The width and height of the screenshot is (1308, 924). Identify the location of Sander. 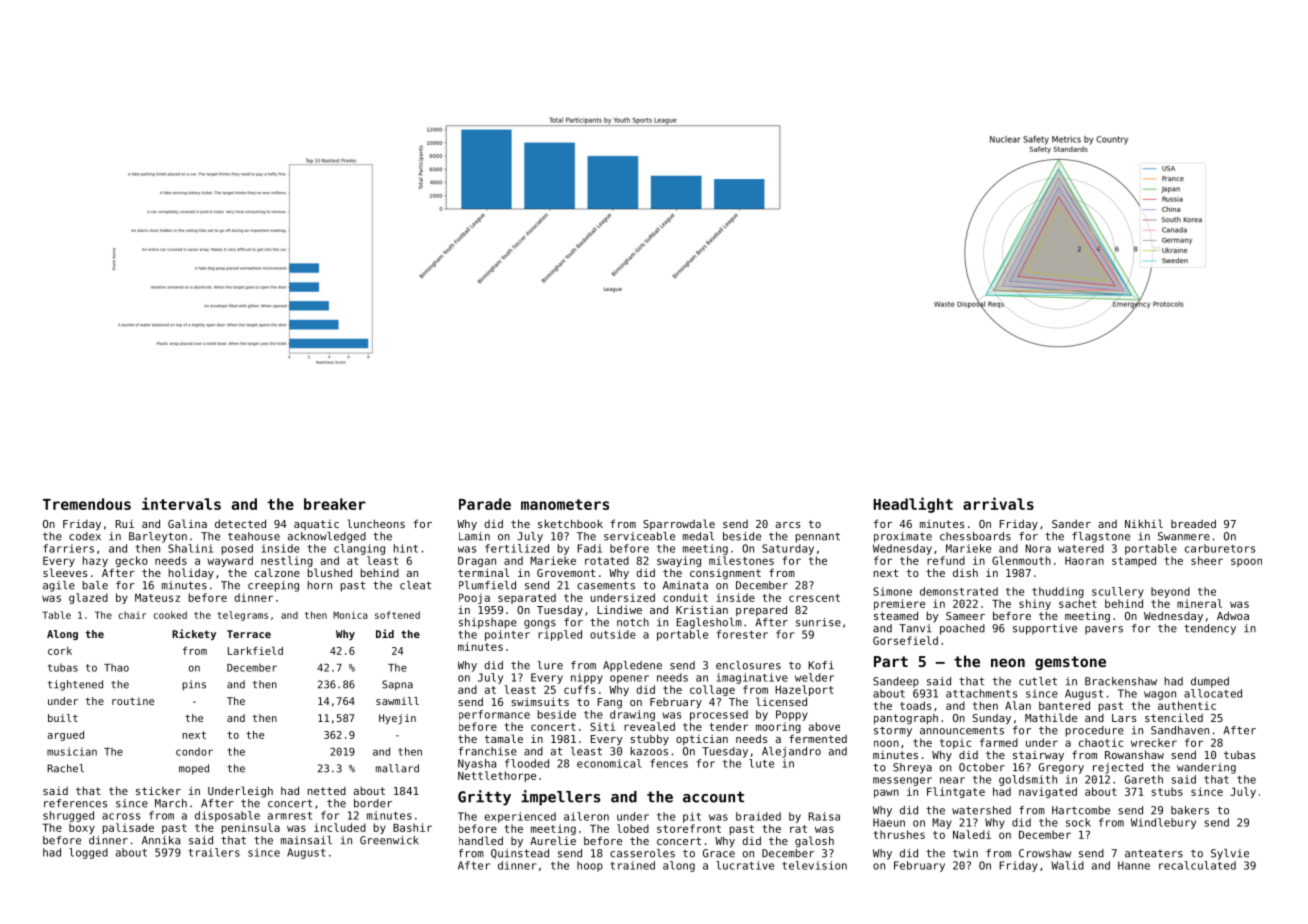
(1071, 523).
